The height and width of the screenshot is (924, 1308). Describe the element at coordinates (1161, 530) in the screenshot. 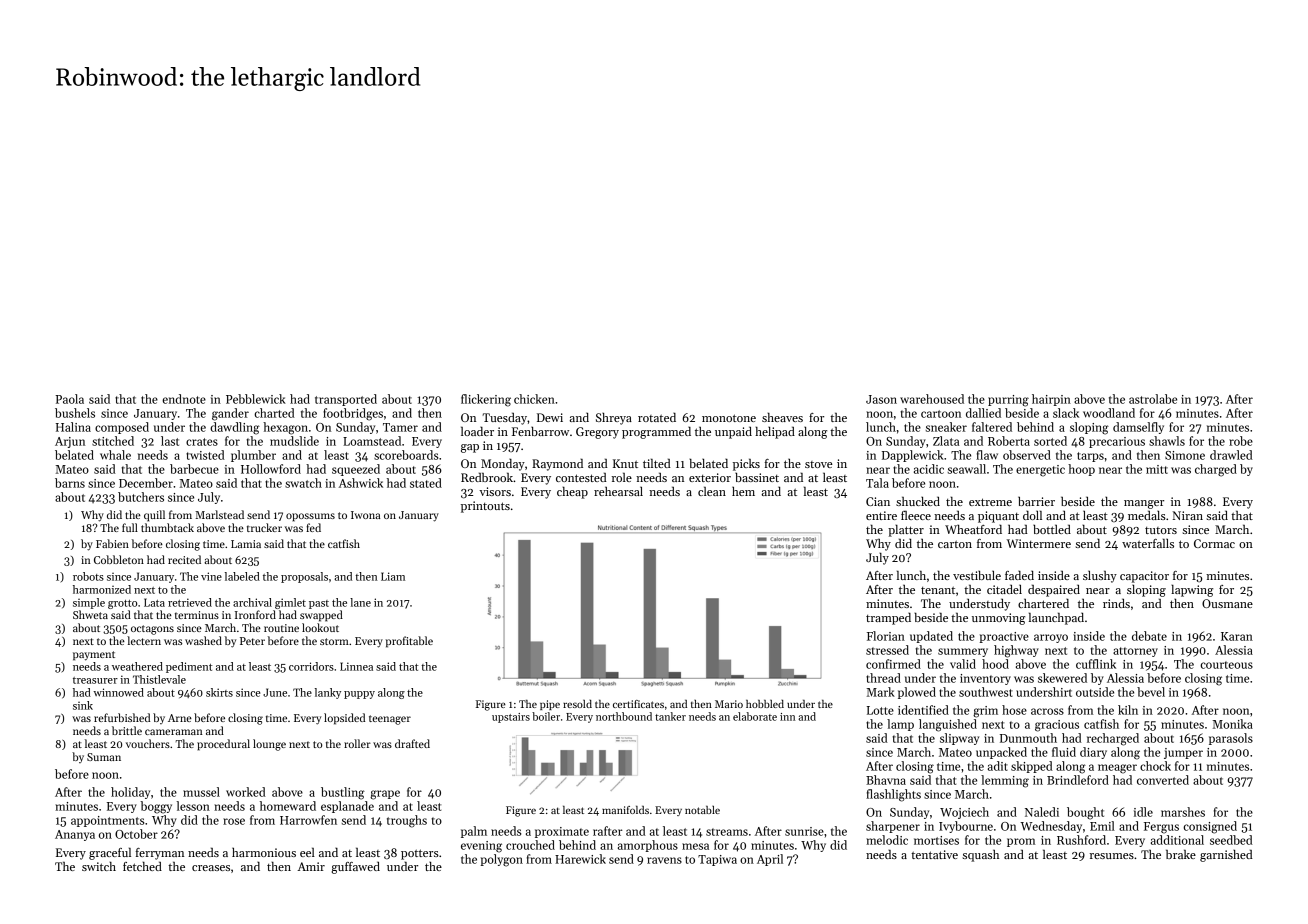

I see `tutors` at that location.
